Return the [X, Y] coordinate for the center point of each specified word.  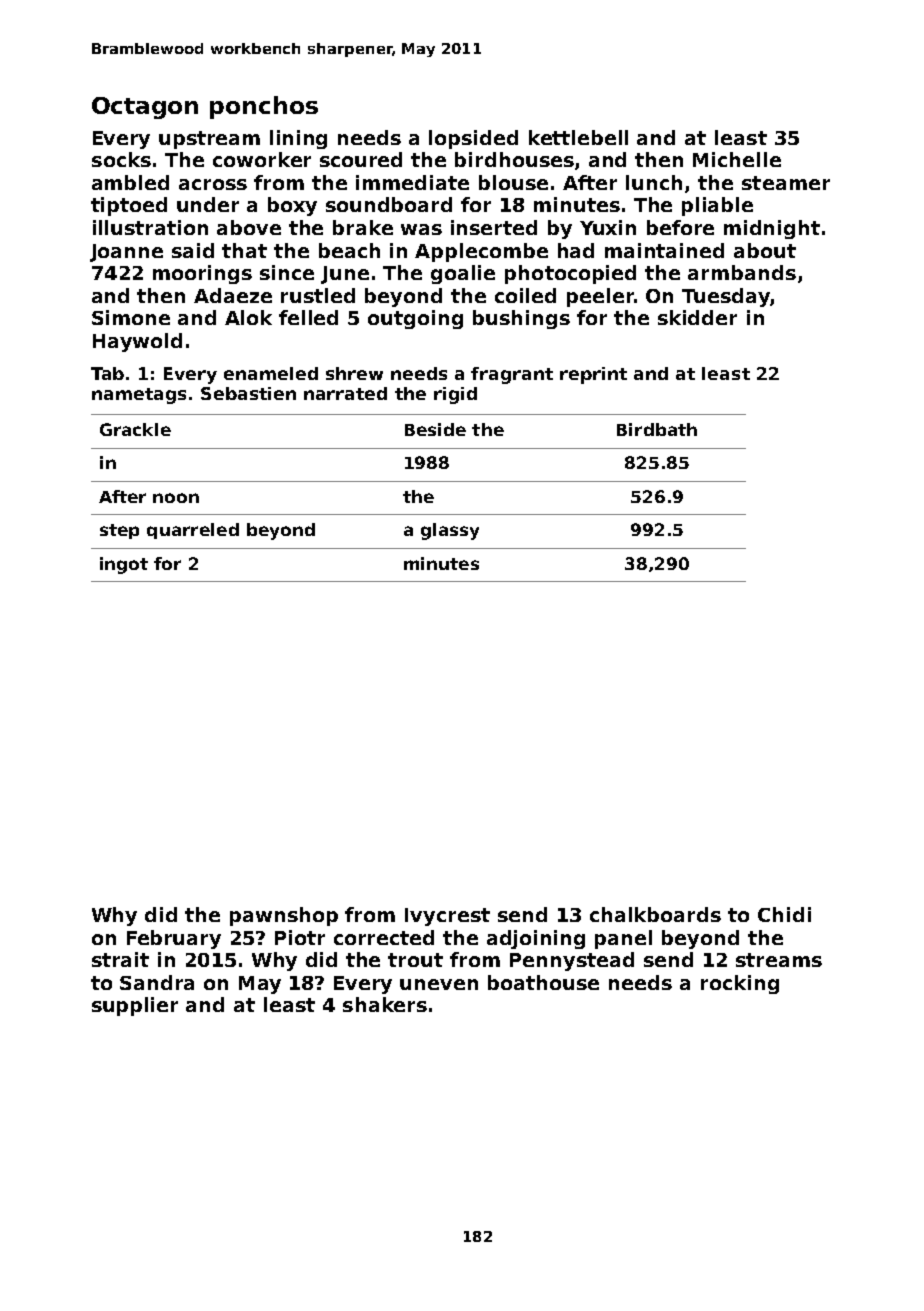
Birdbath [657, 429]
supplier [135, 1006]
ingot [124, 565]
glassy [450, 531]
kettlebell [578, 137]
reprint [593, 375]
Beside [435, 429]
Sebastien [248, 393]
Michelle [737, 159]
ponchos [264, 107]
